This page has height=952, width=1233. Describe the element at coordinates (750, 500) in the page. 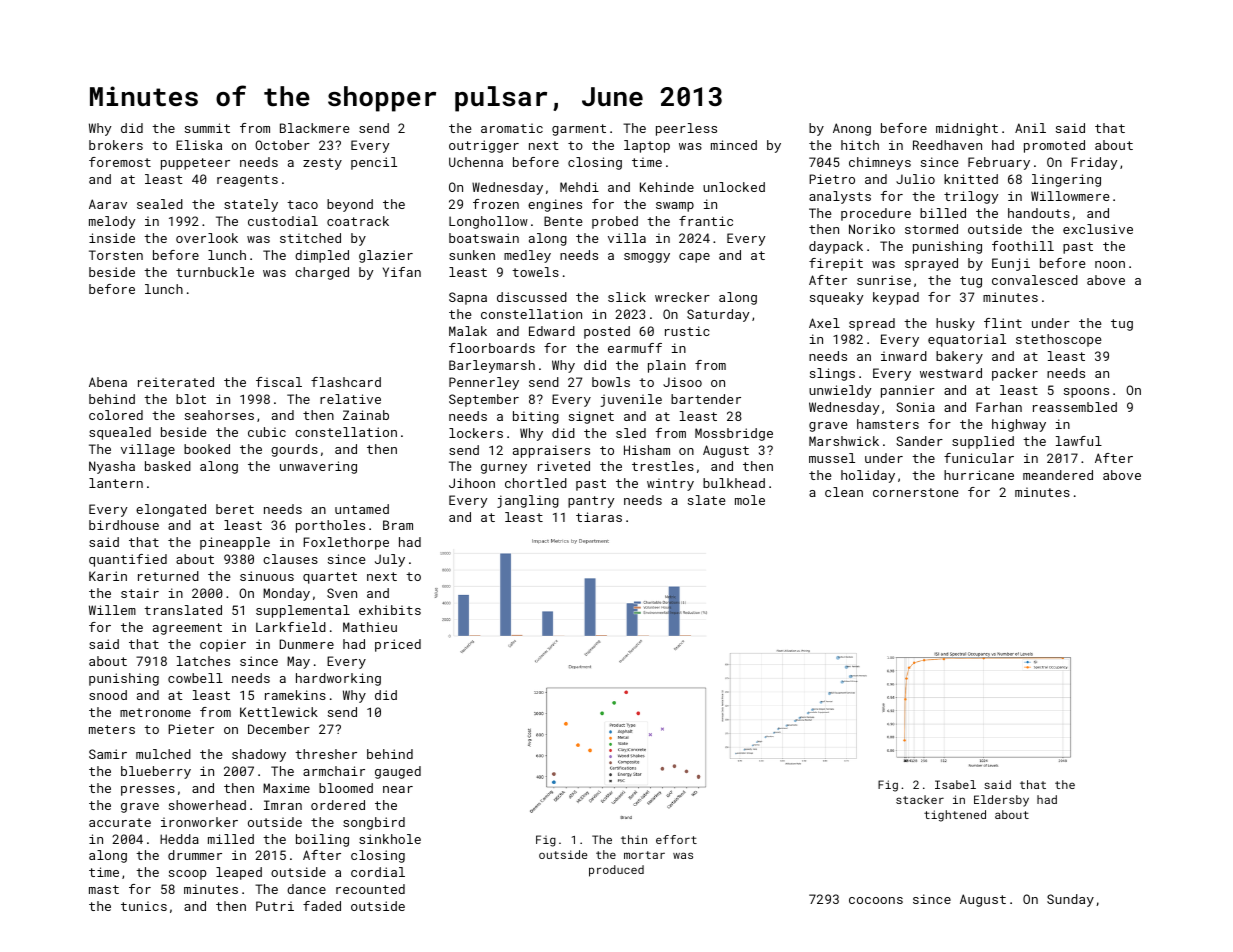

I see `mole` at that location.
